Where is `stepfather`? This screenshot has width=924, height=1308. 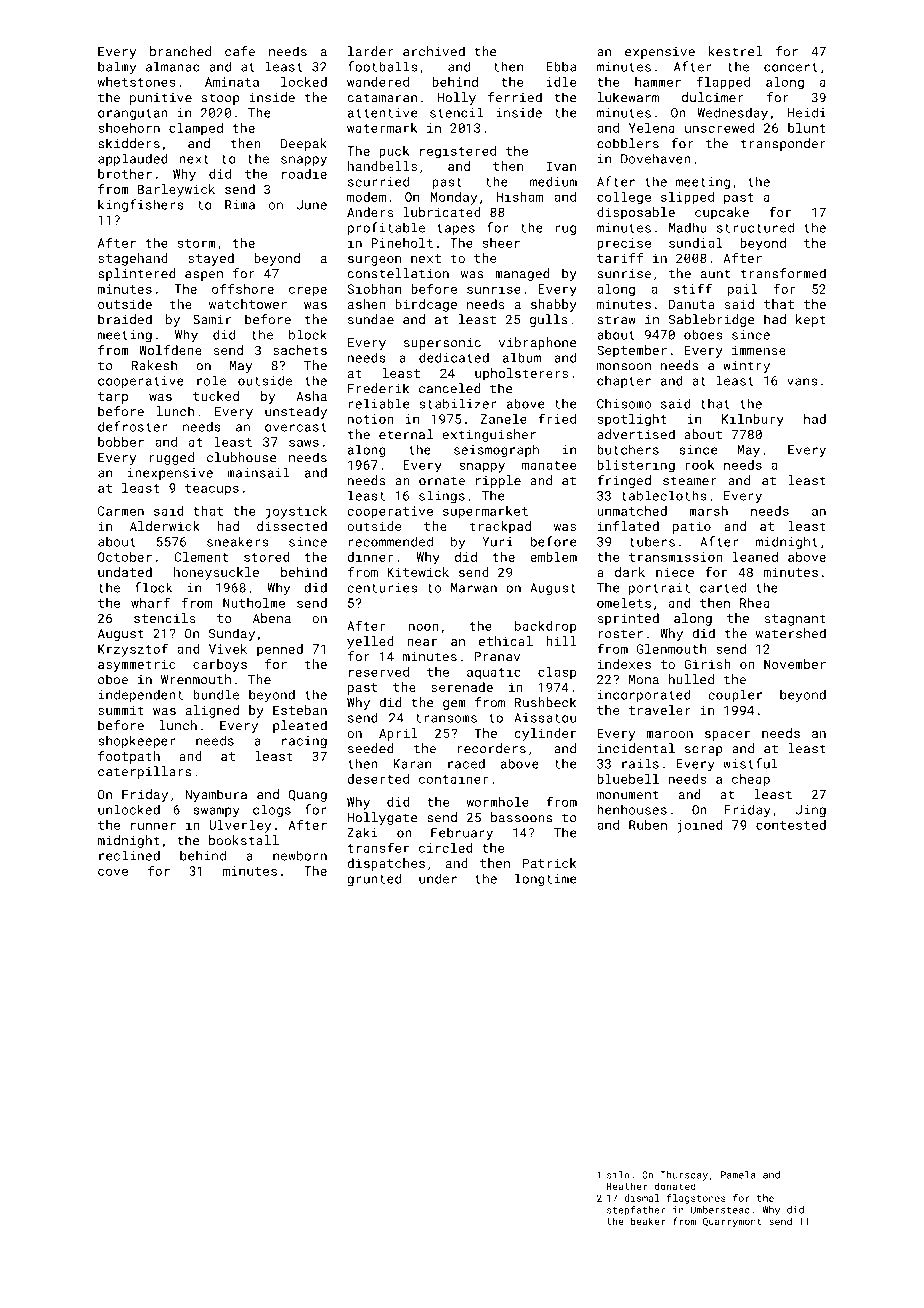 stepfather is located at coordinates (636, 1211).
